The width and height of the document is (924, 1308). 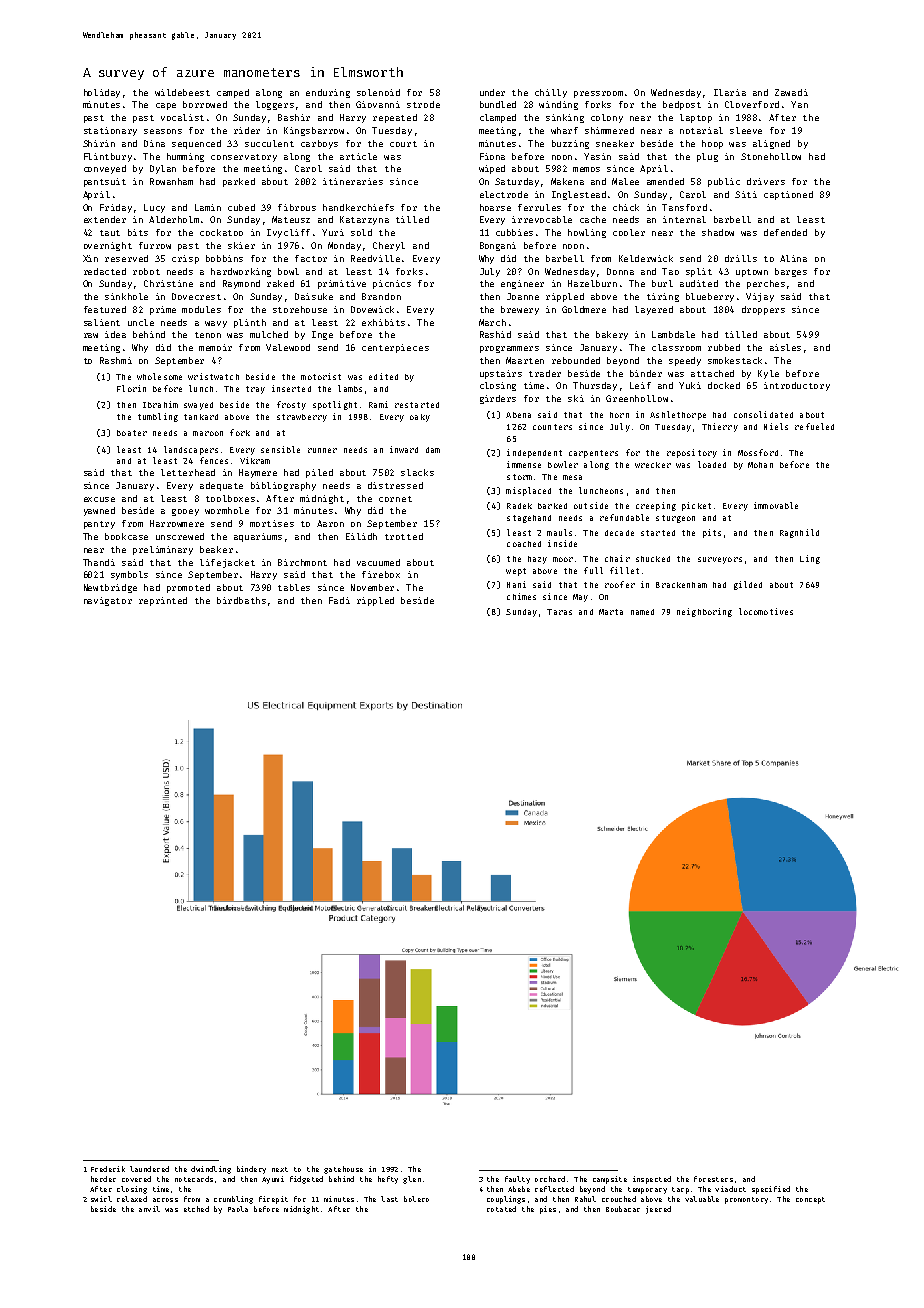 I want to click on birdbaths, so click(x=241, y=600).
